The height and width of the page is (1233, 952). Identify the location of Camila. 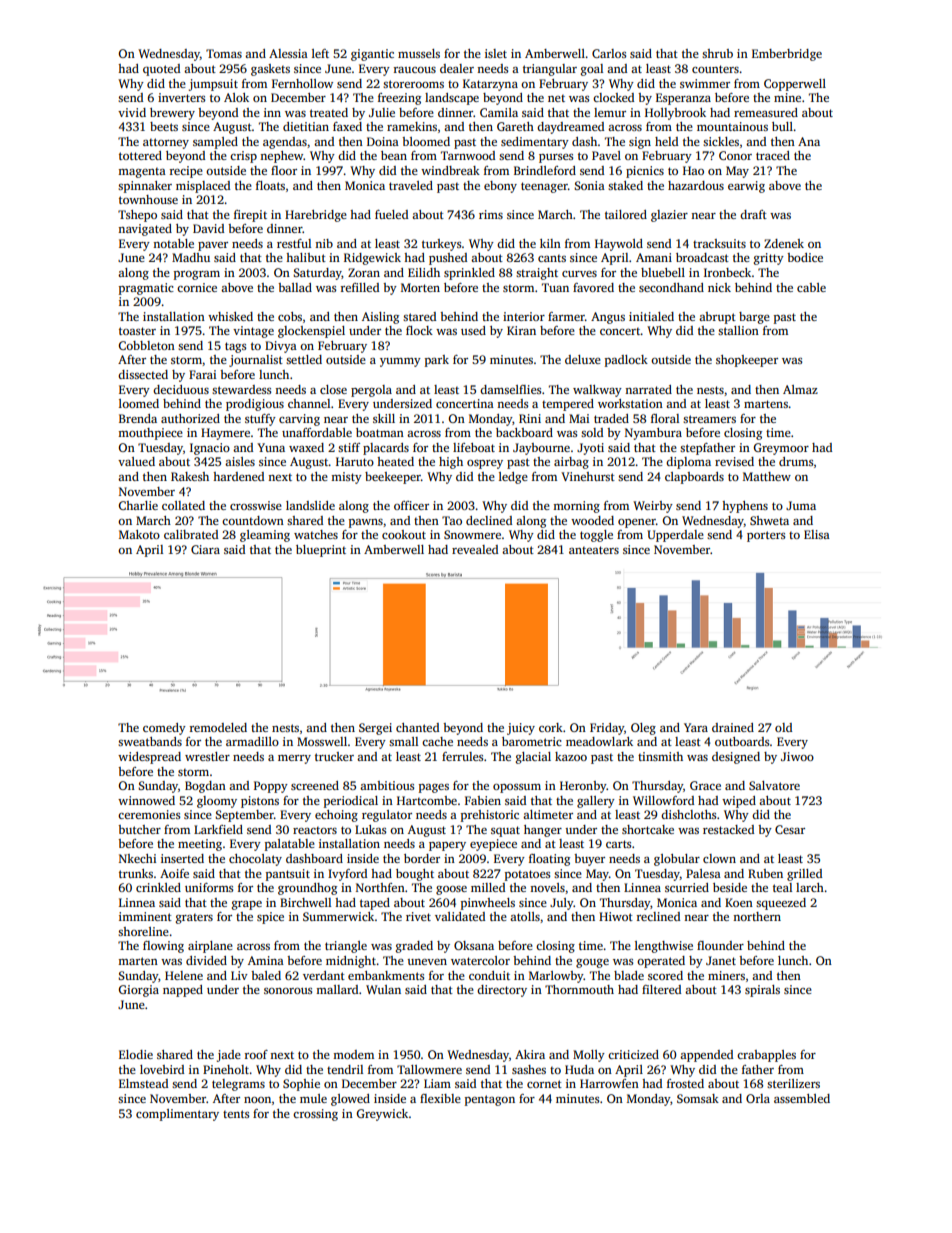
(499, 112).
